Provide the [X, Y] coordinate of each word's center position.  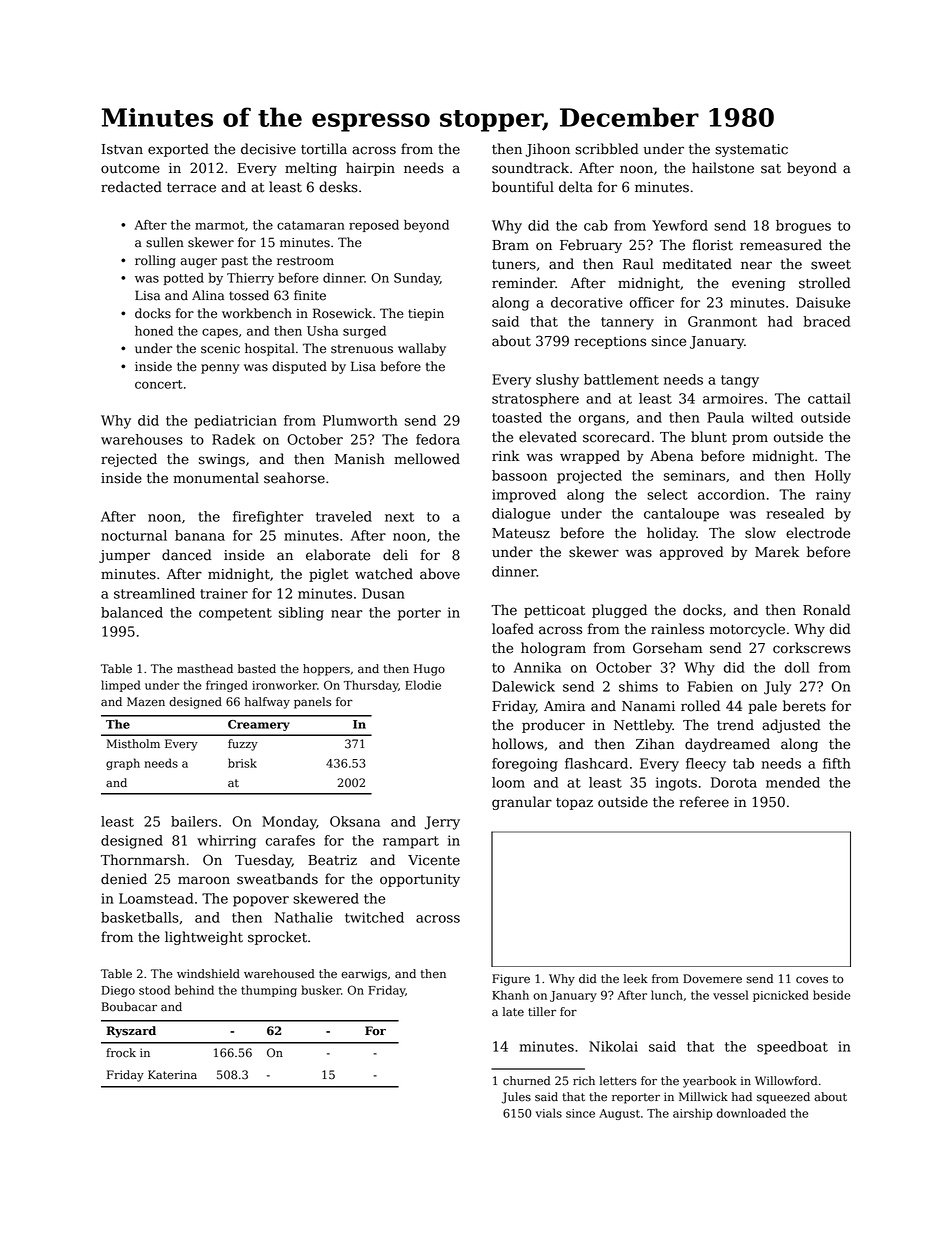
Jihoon [548, 150]
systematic [751, 150]
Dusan [383, 593]
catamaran [311, 225]
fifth [837, 763]
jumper [124, 556]
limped [121, 686]
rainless [677, 629]
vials [549, 1113]
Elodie [423, 685]
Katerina [172, 1075]
